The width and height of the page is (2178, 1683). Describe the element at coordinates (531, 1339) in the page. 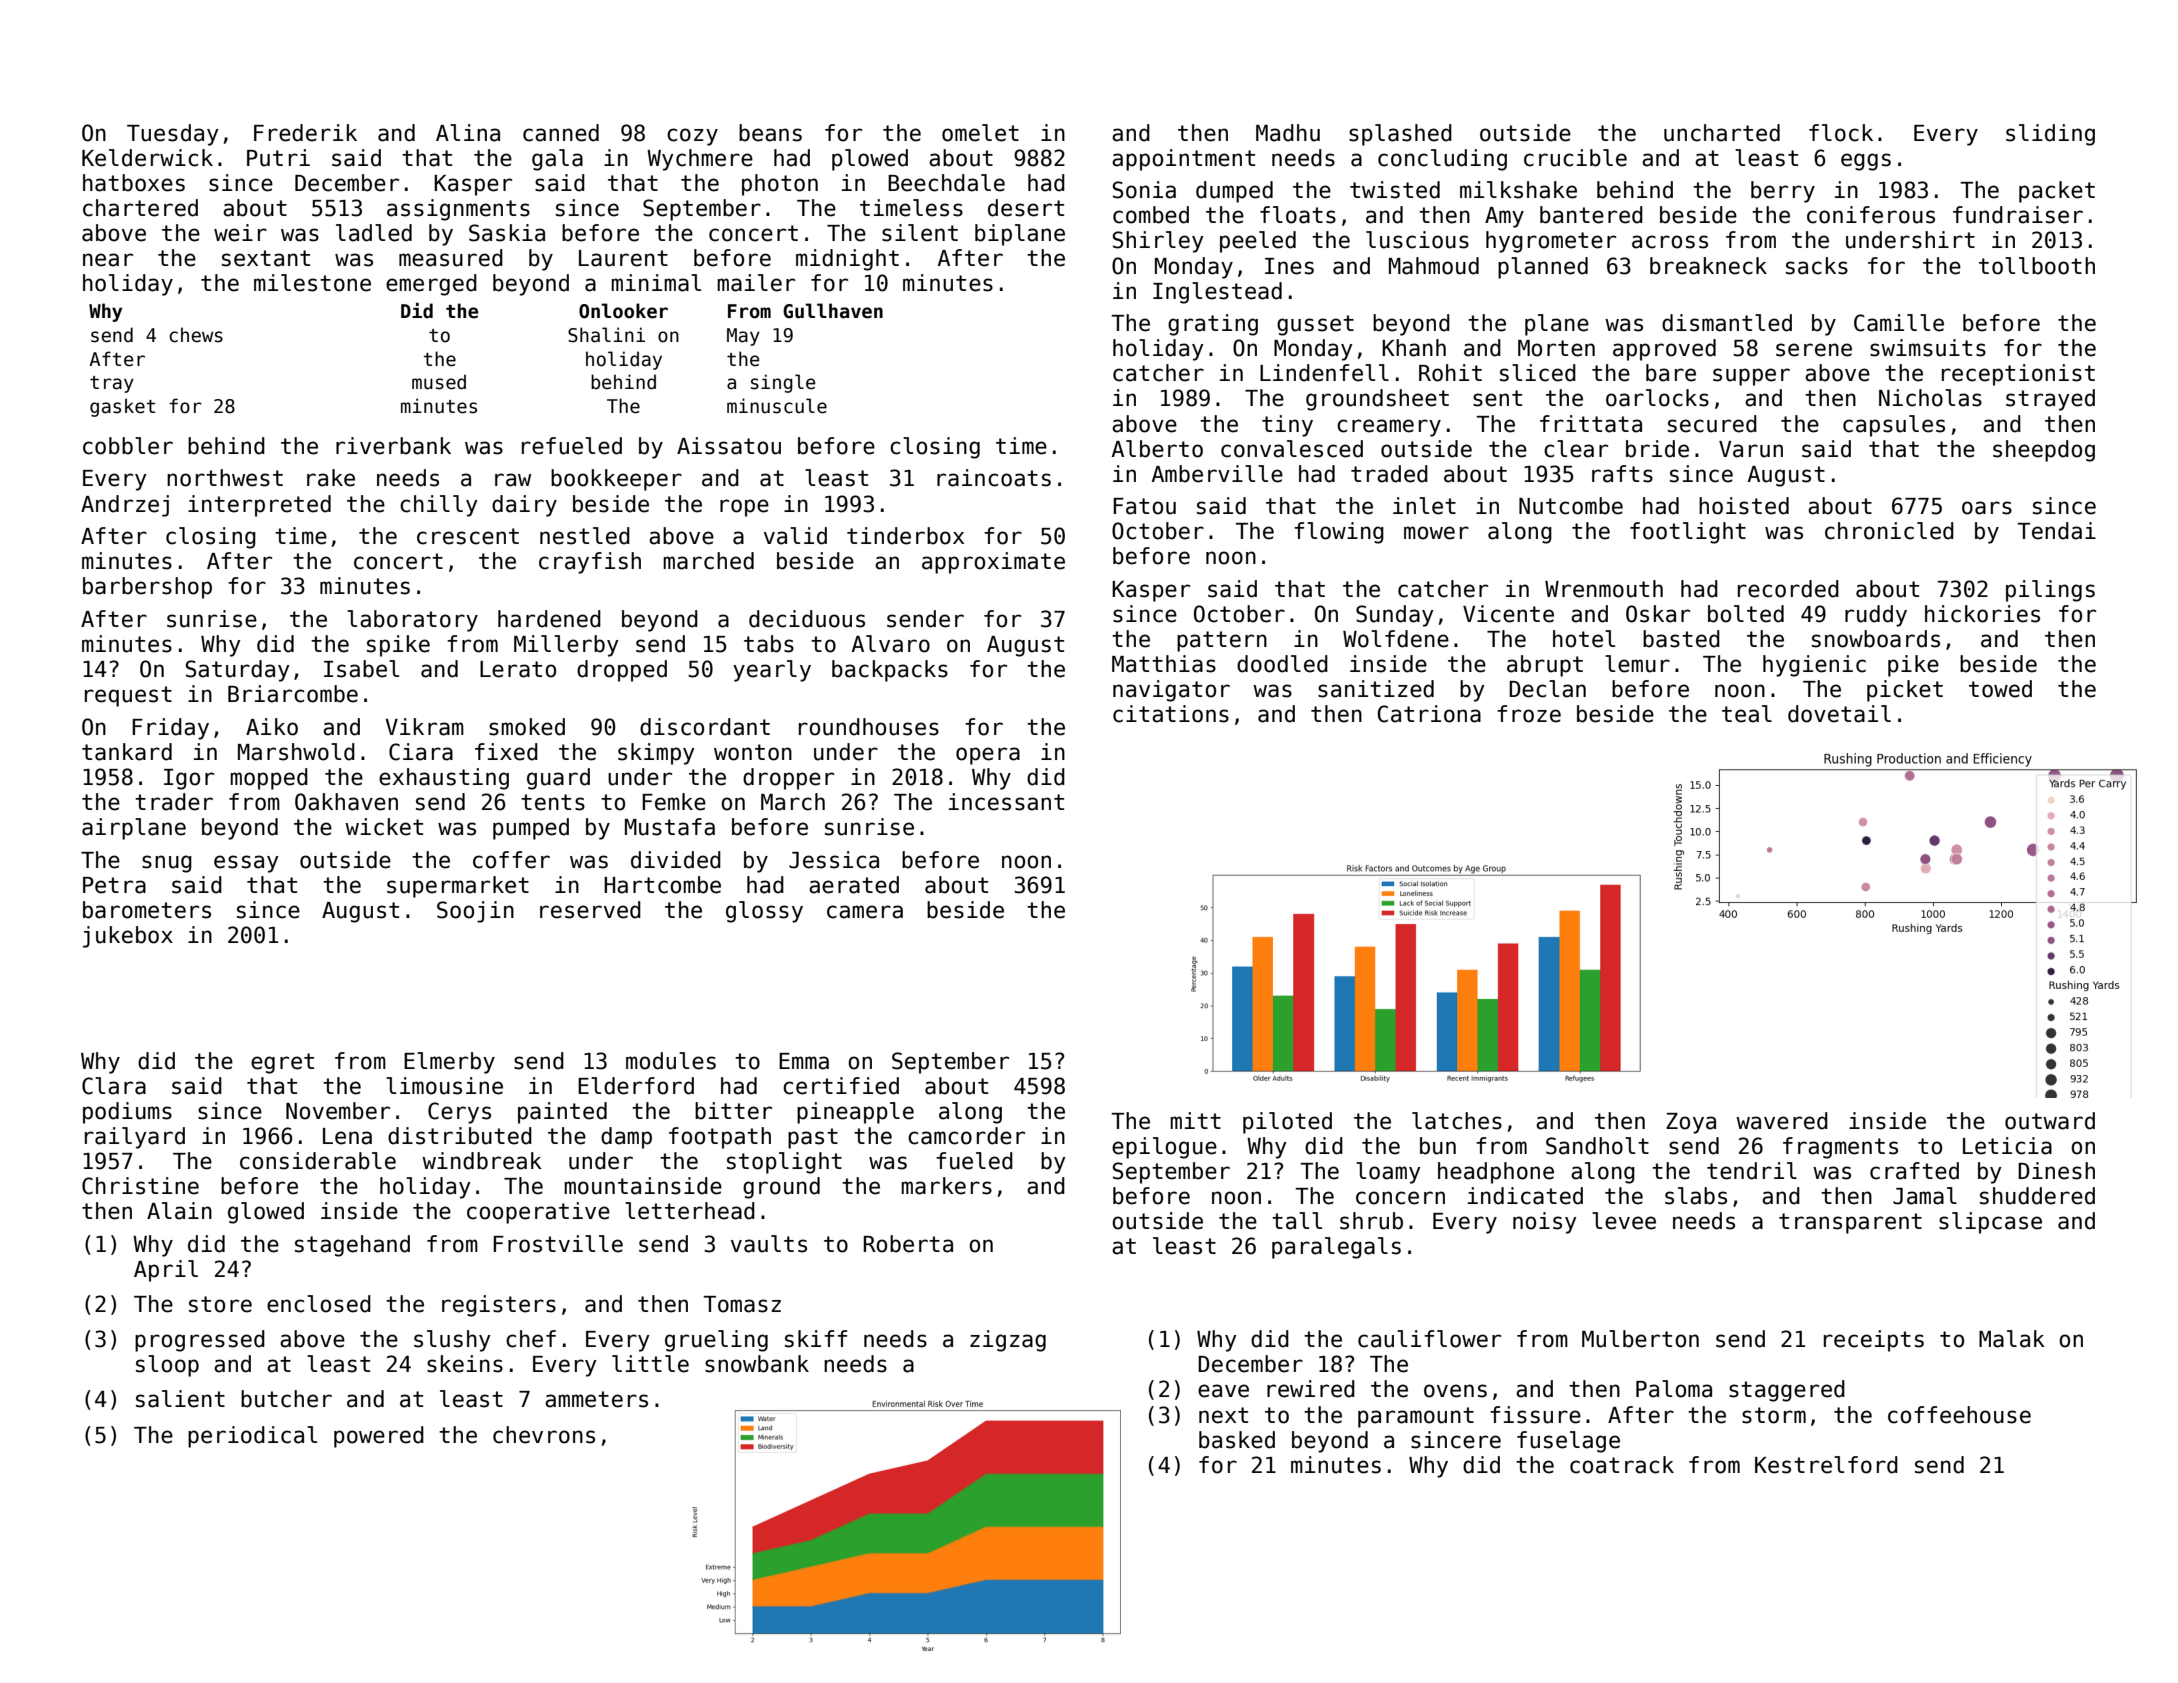

I see `chef` at that location.
